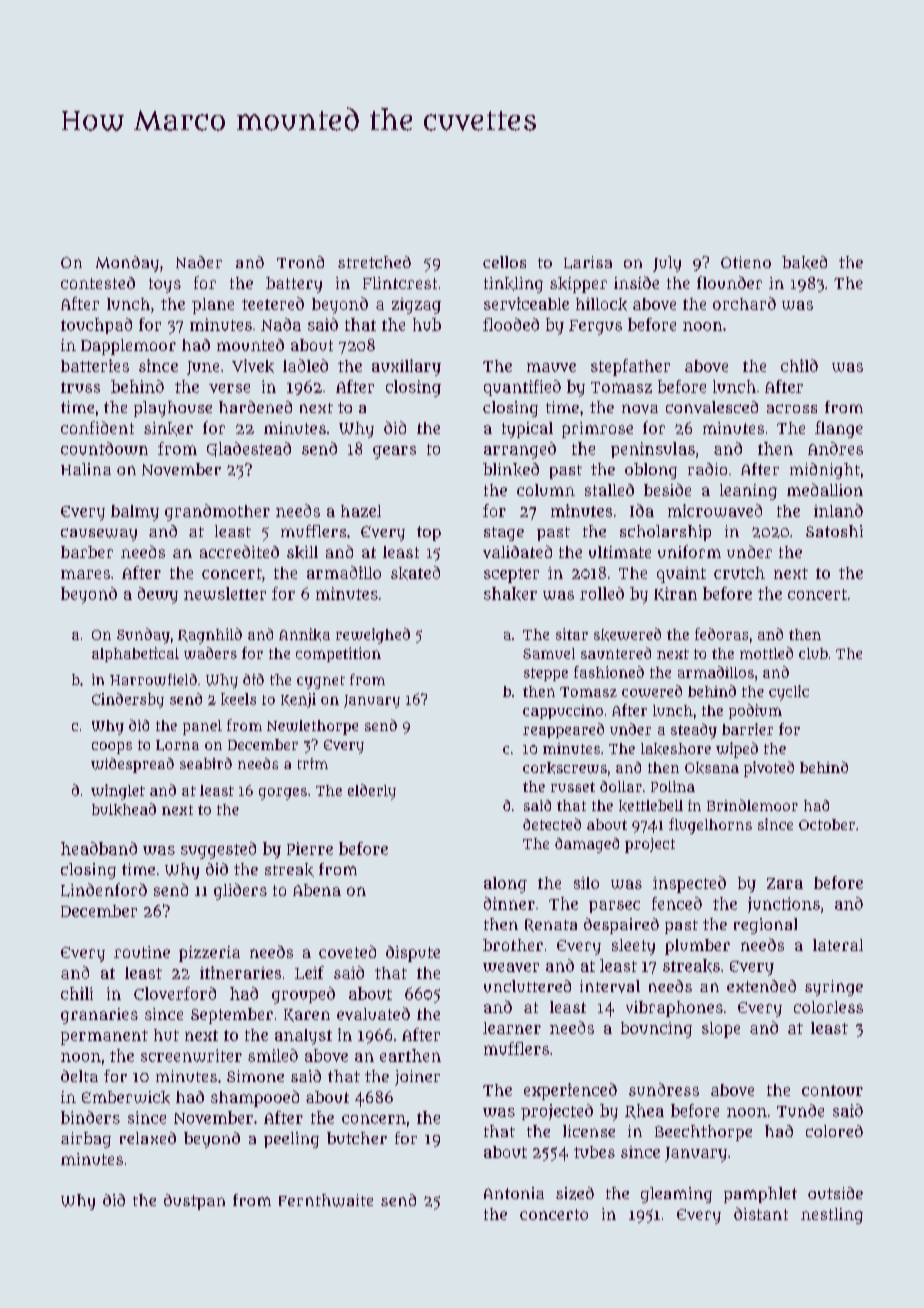 The height and width of the image is (1308, 924). Describe the element at coordinates (737, 750) in the image. I see `wiped` at that location.
